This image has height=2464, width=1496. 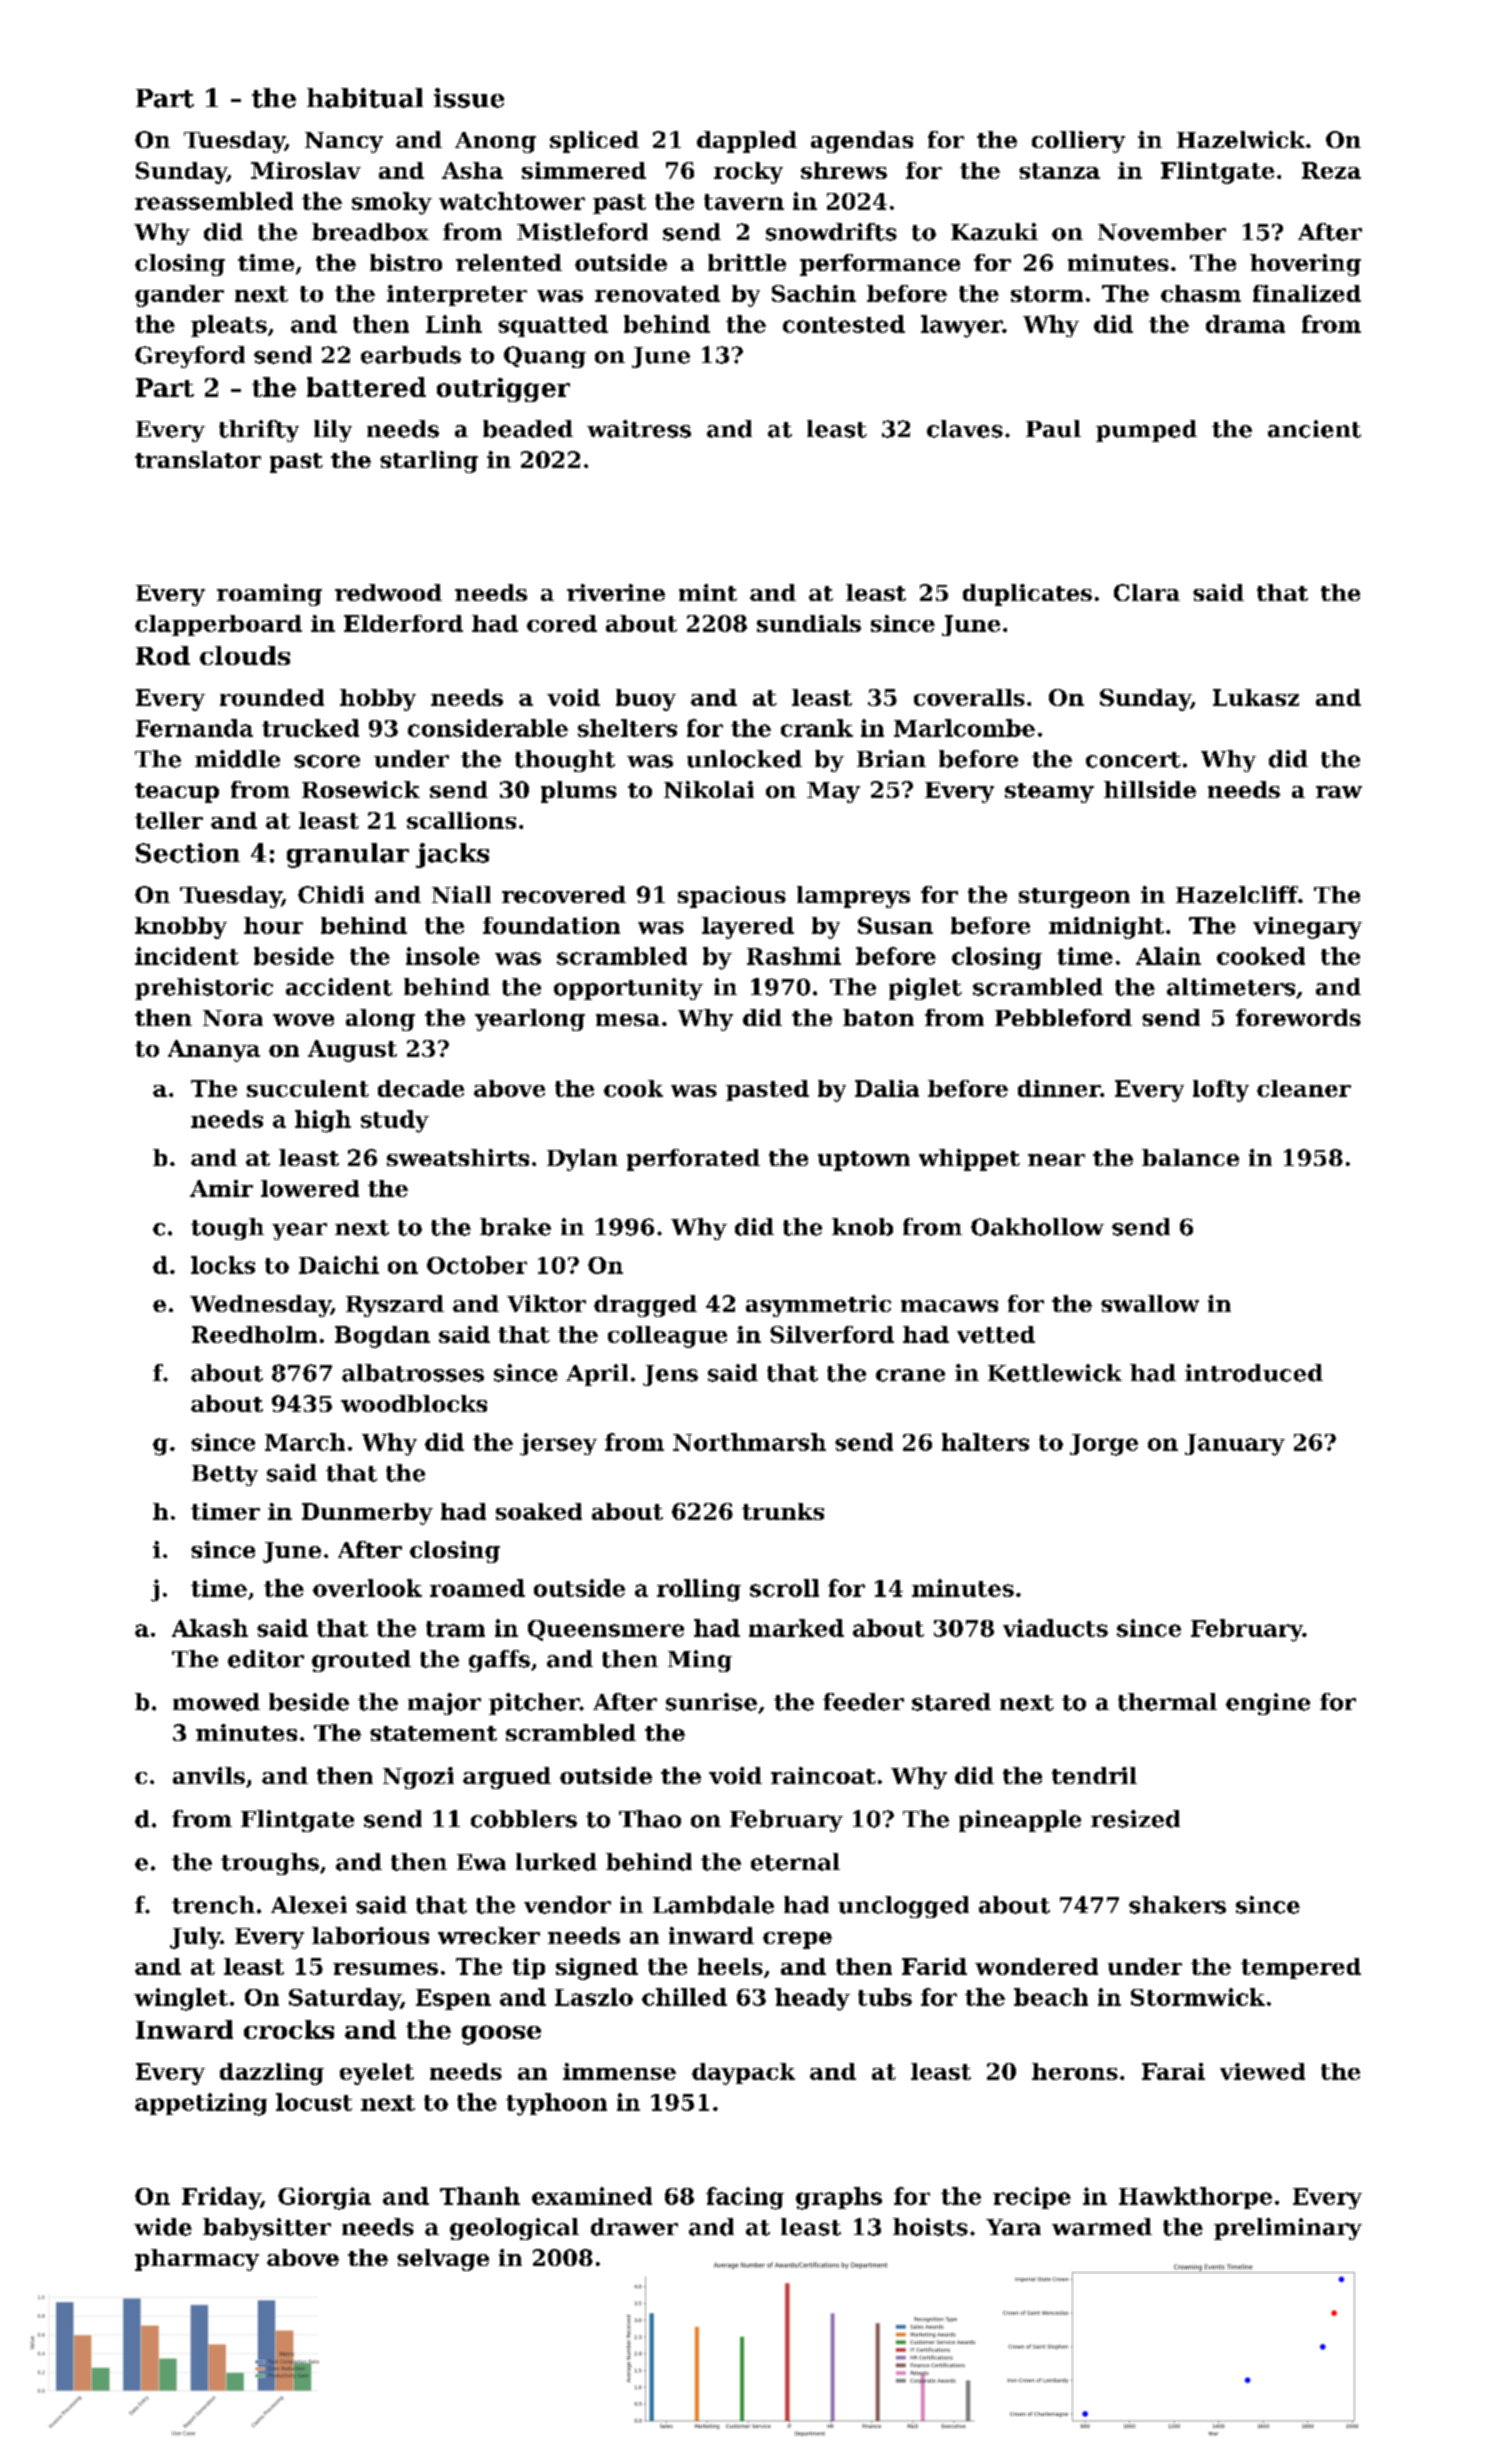 I want to click on baton, so click(x=878, y=1017).
